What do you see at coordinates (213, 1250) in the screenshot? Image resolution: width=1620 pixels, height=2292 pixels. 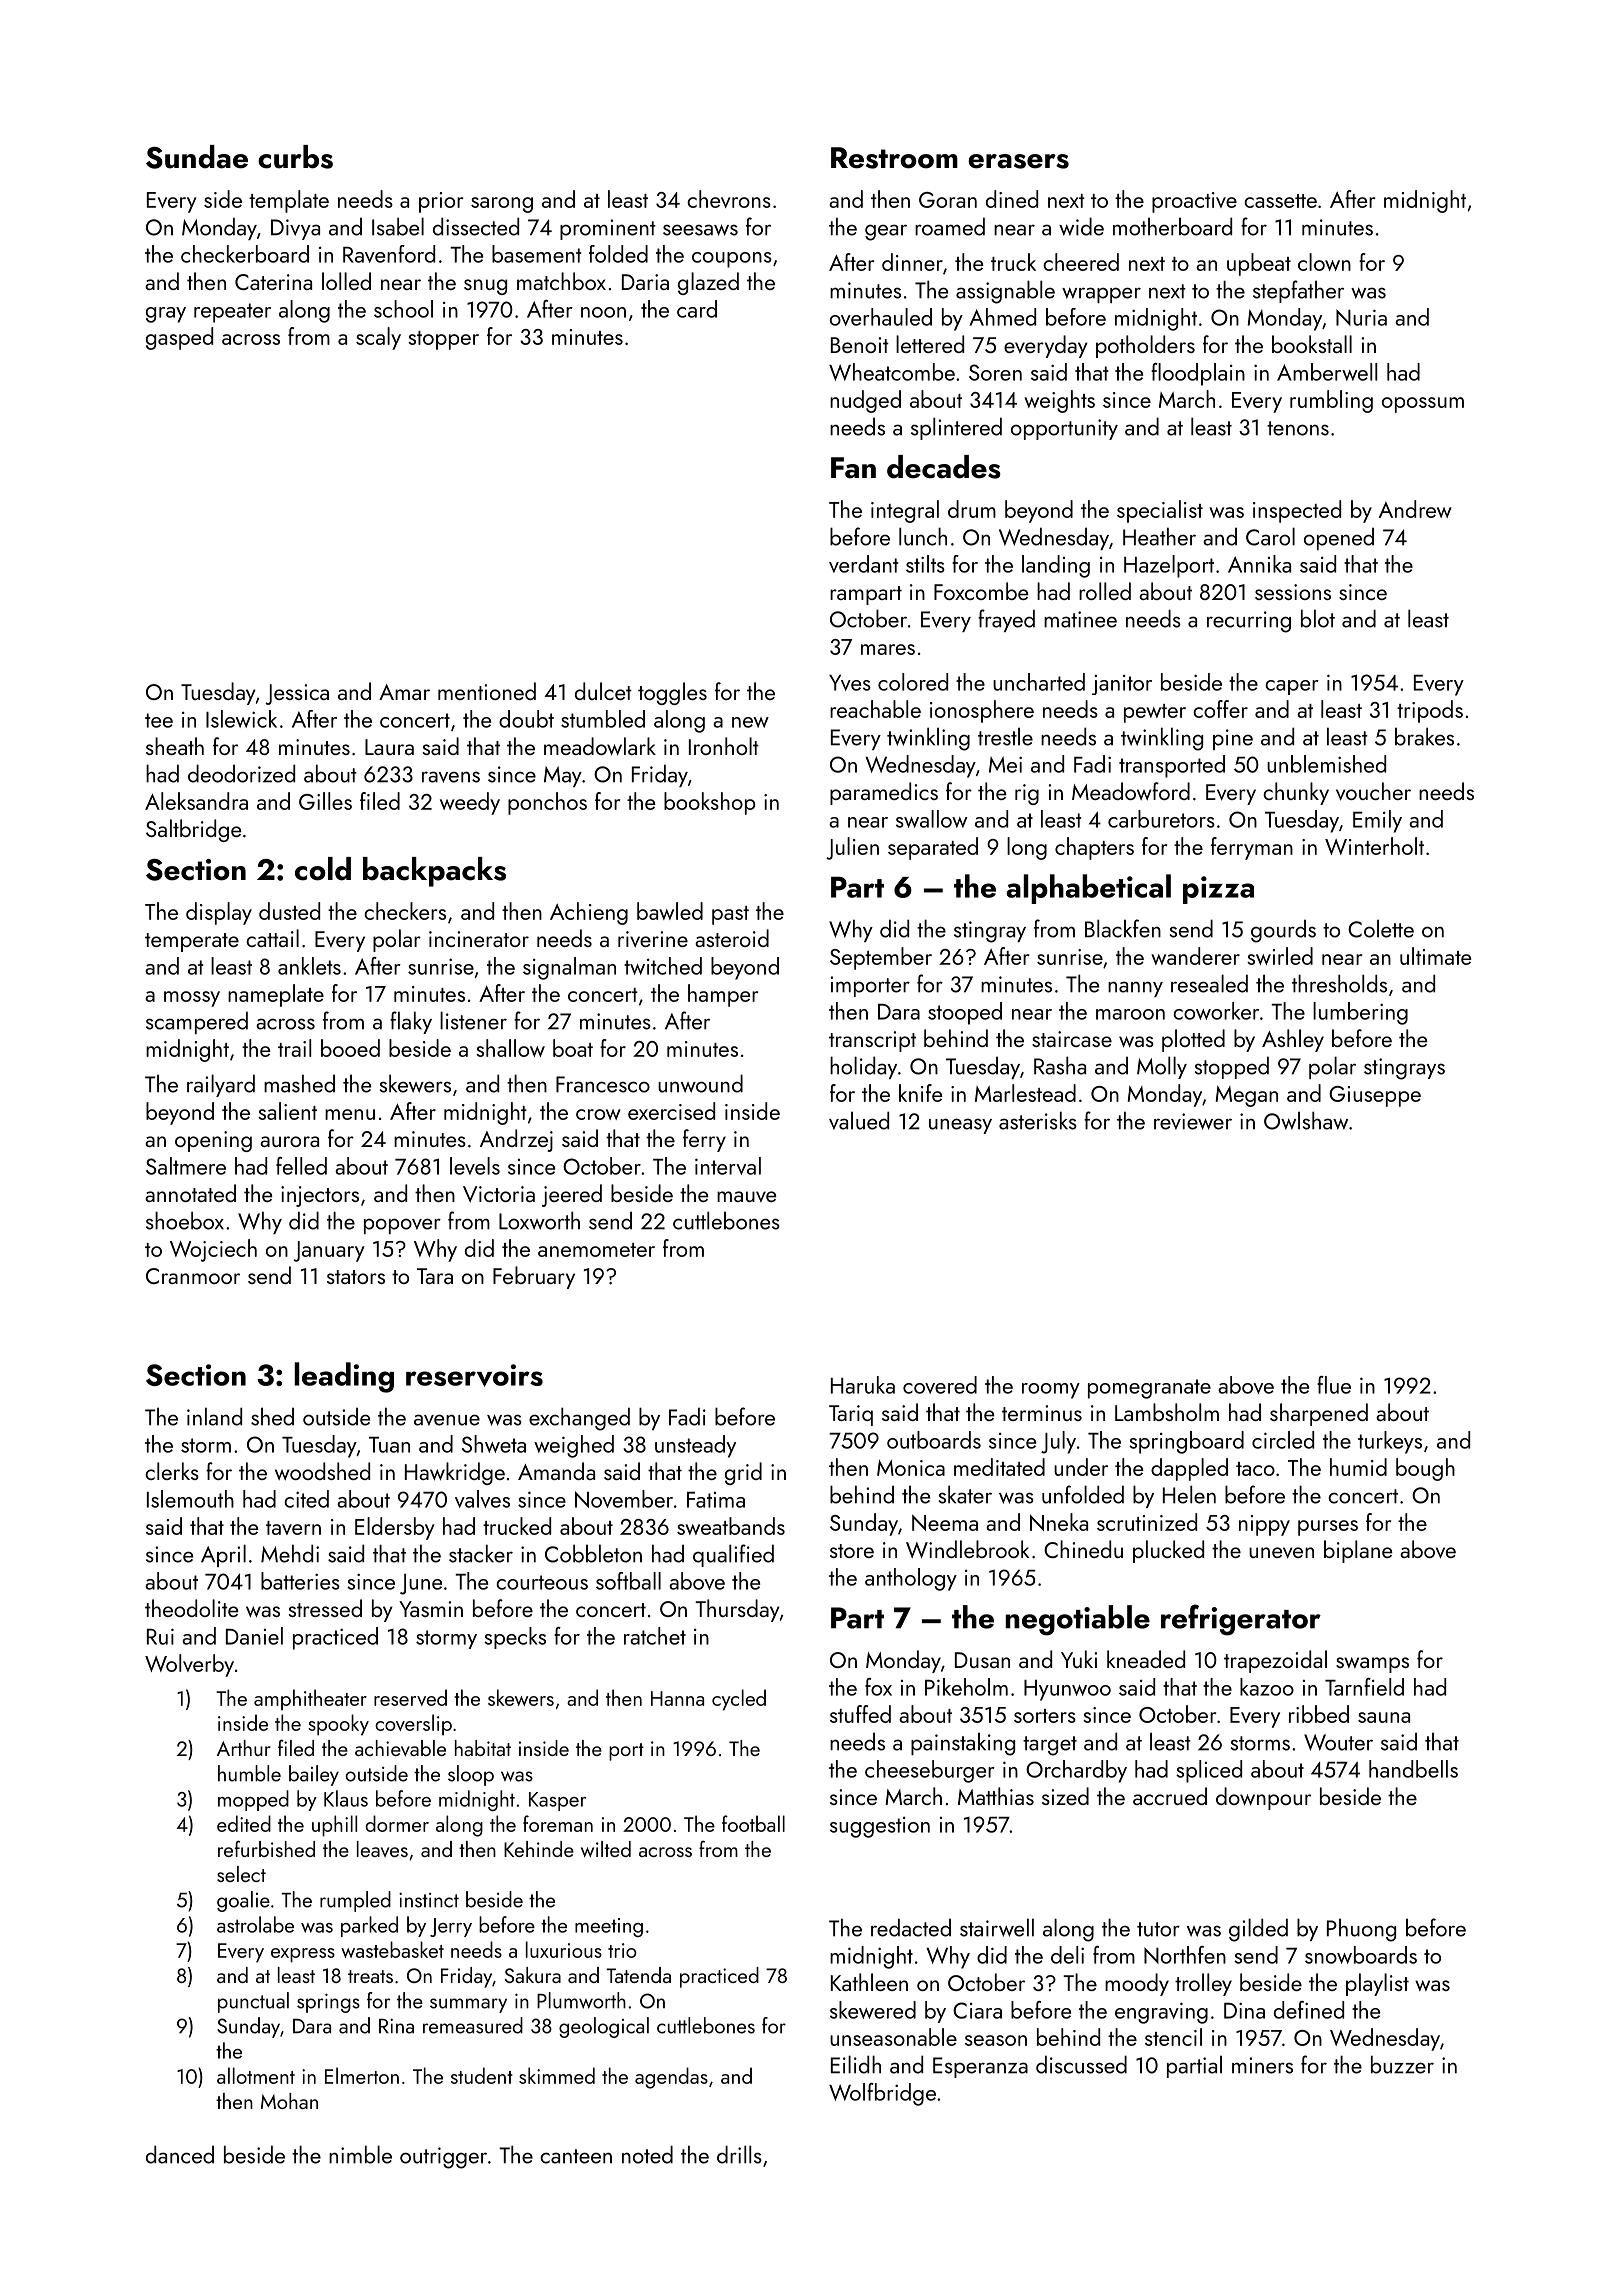 I see `Wojciech` at bounding box center [213, 1250].
